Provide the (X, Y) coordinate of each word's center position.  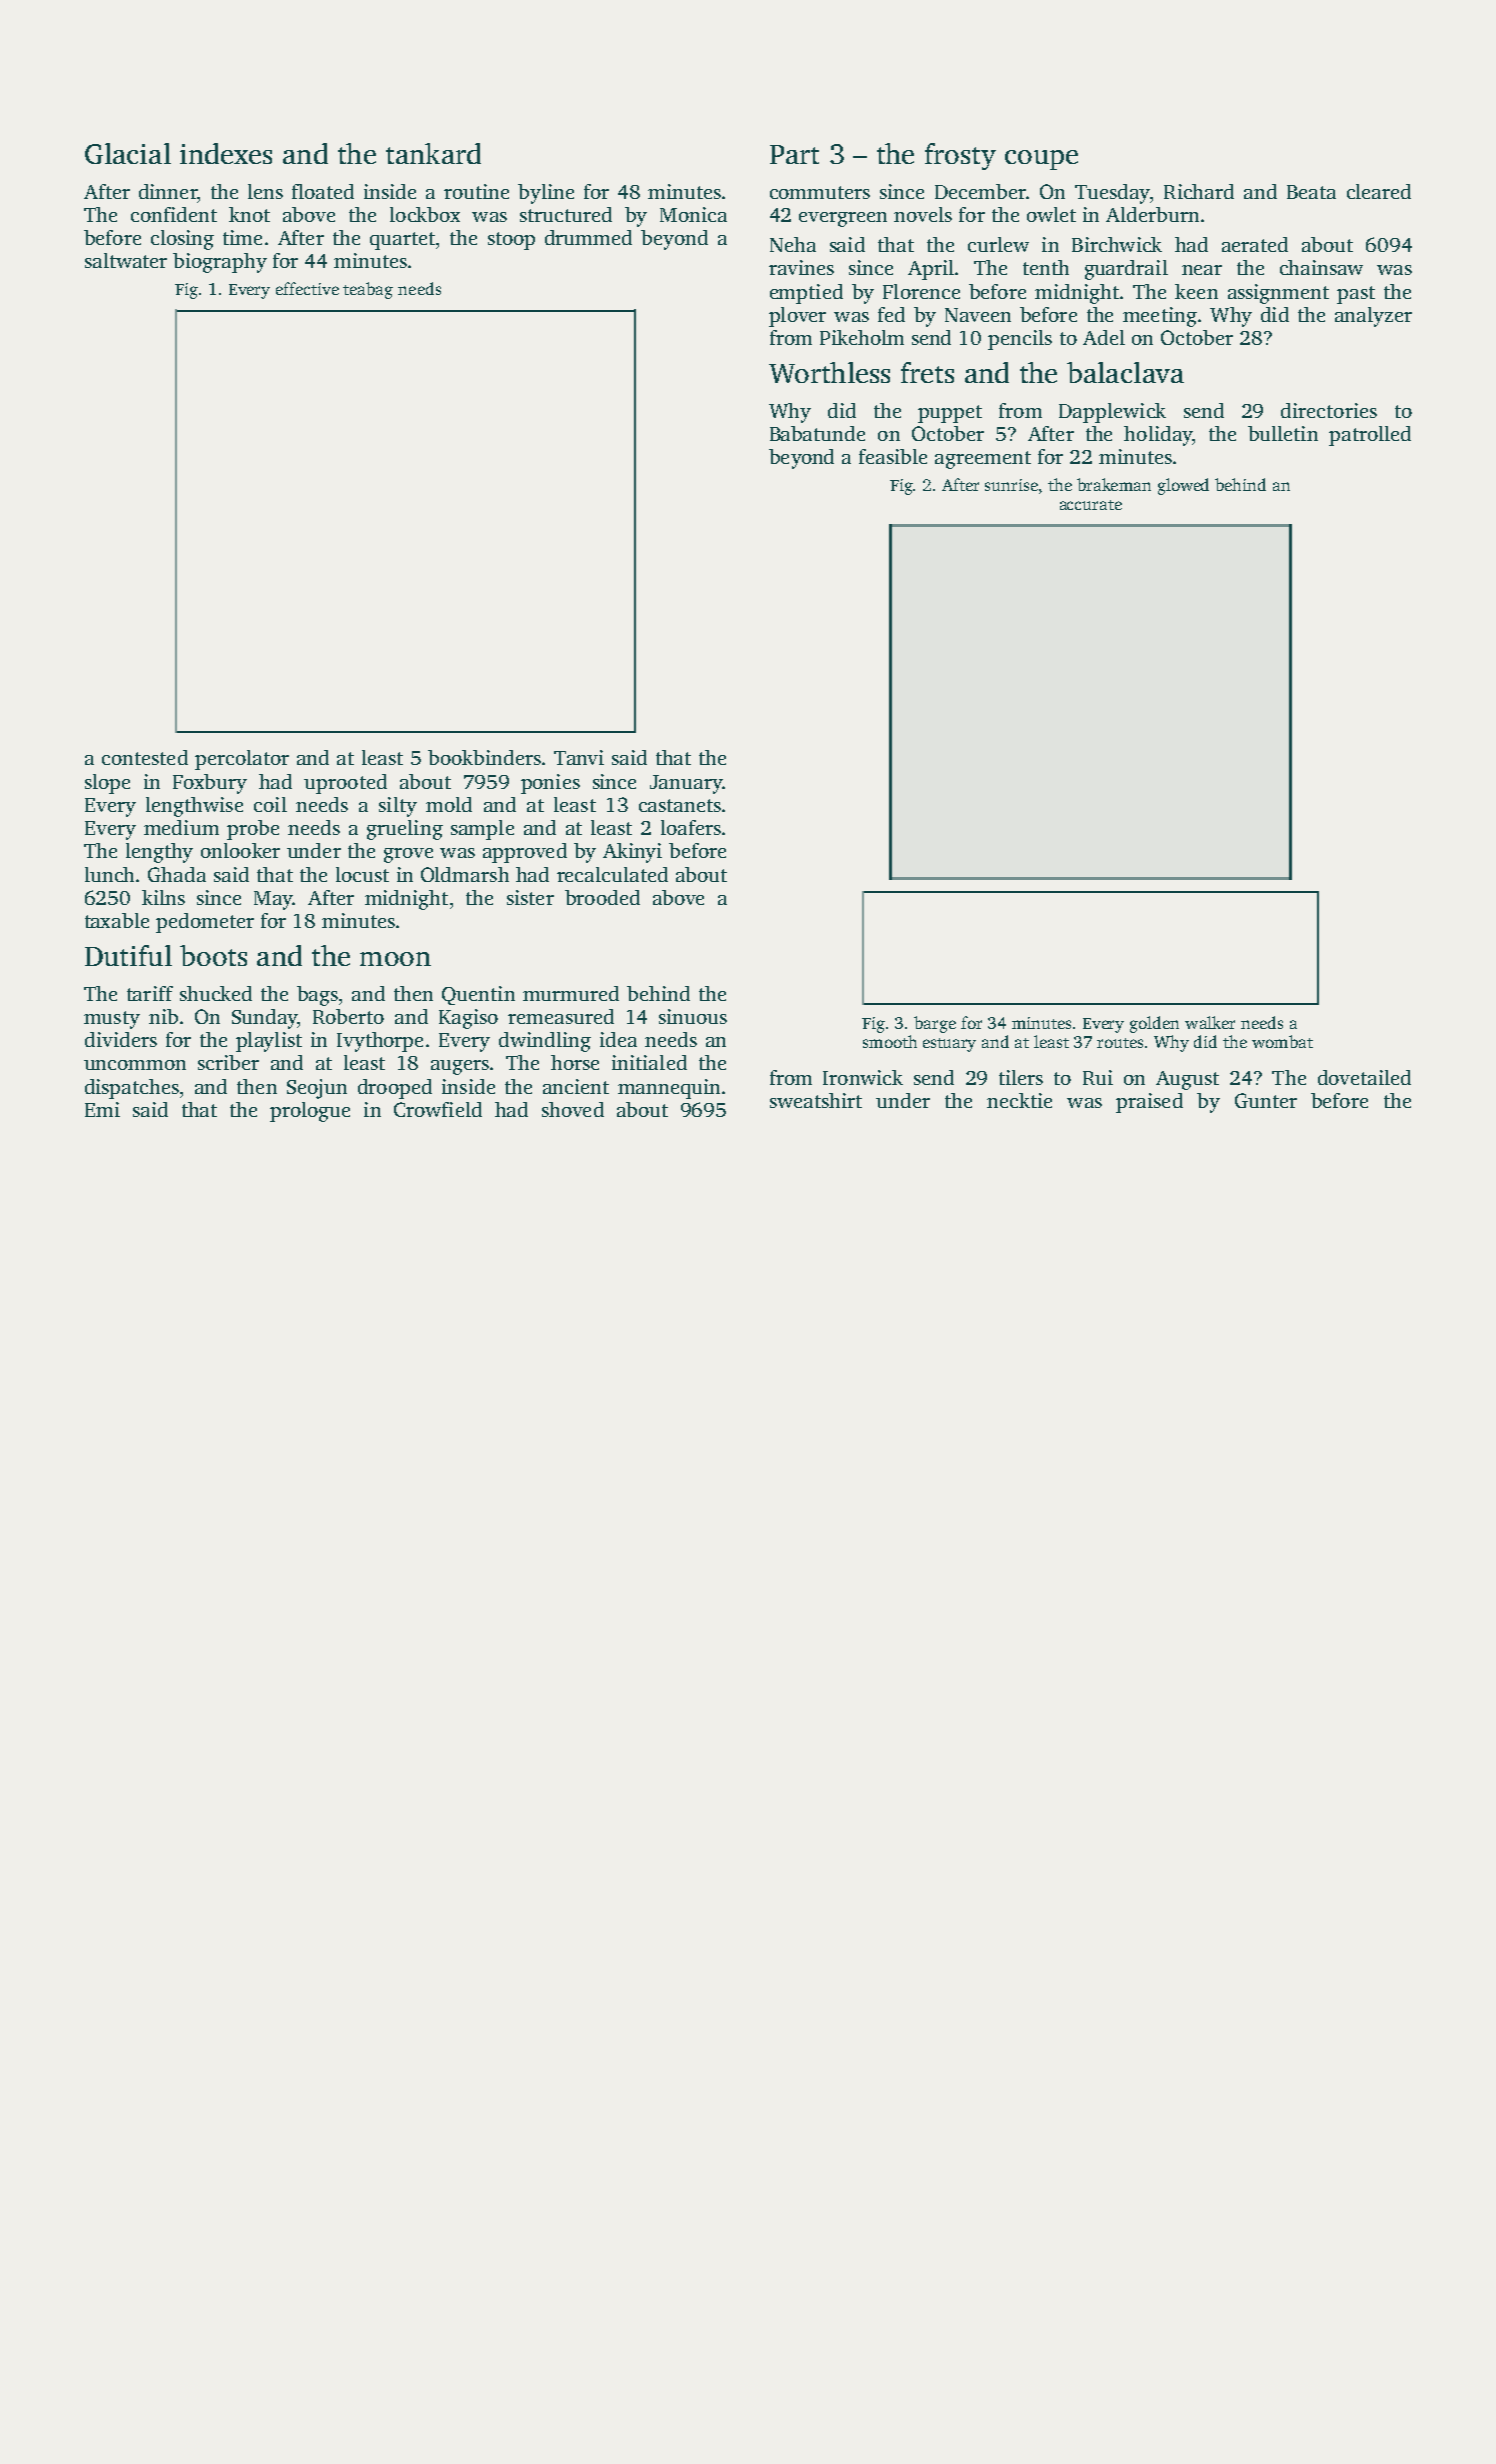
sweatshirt (816, 1100)
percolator (242, 760)
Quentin (478, 995)
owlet (1051, 214)
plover (797, 317)
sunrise (1011, 485)
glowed (1183, 486)
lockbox (425, 214)
